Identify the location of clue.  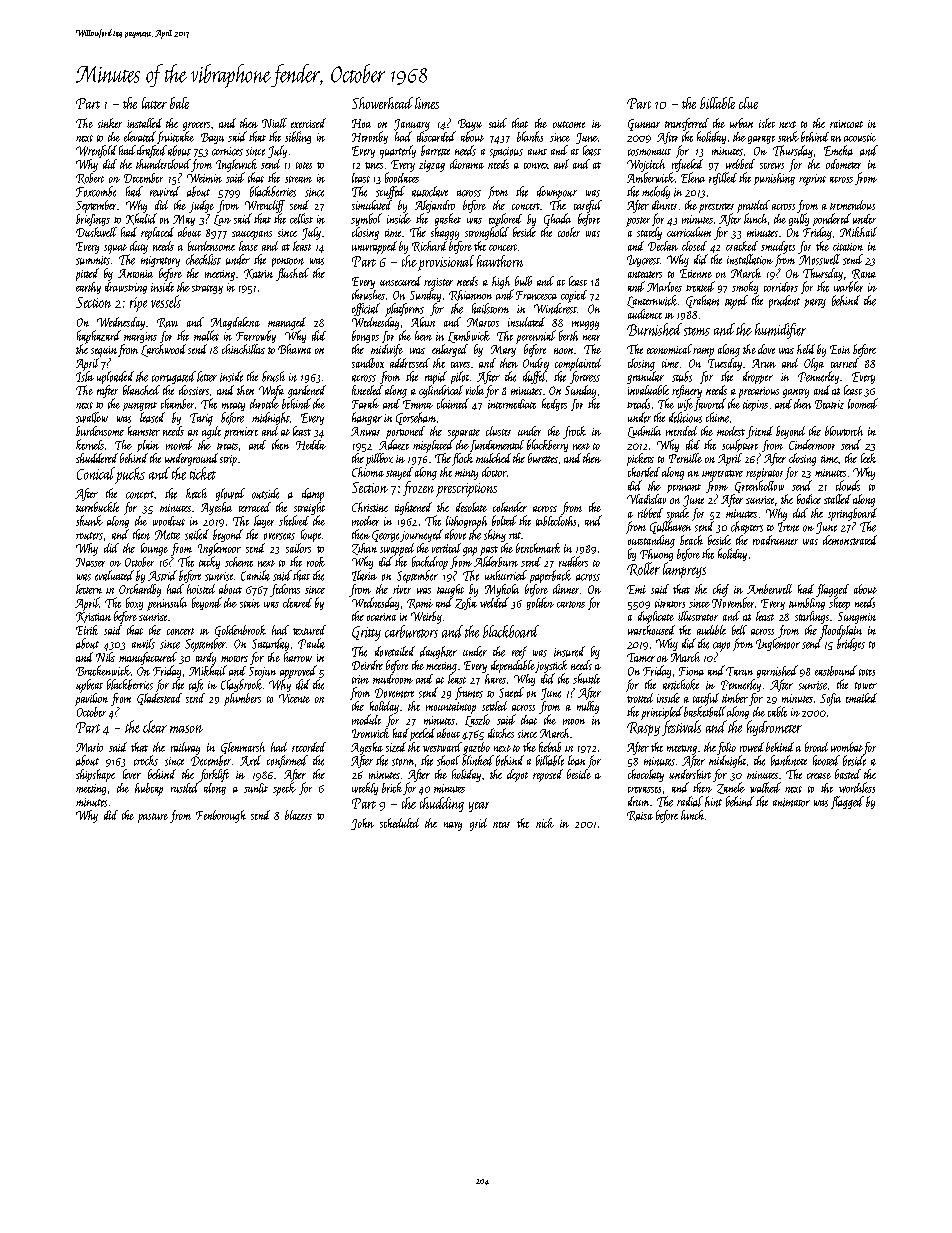
(748, 103).
